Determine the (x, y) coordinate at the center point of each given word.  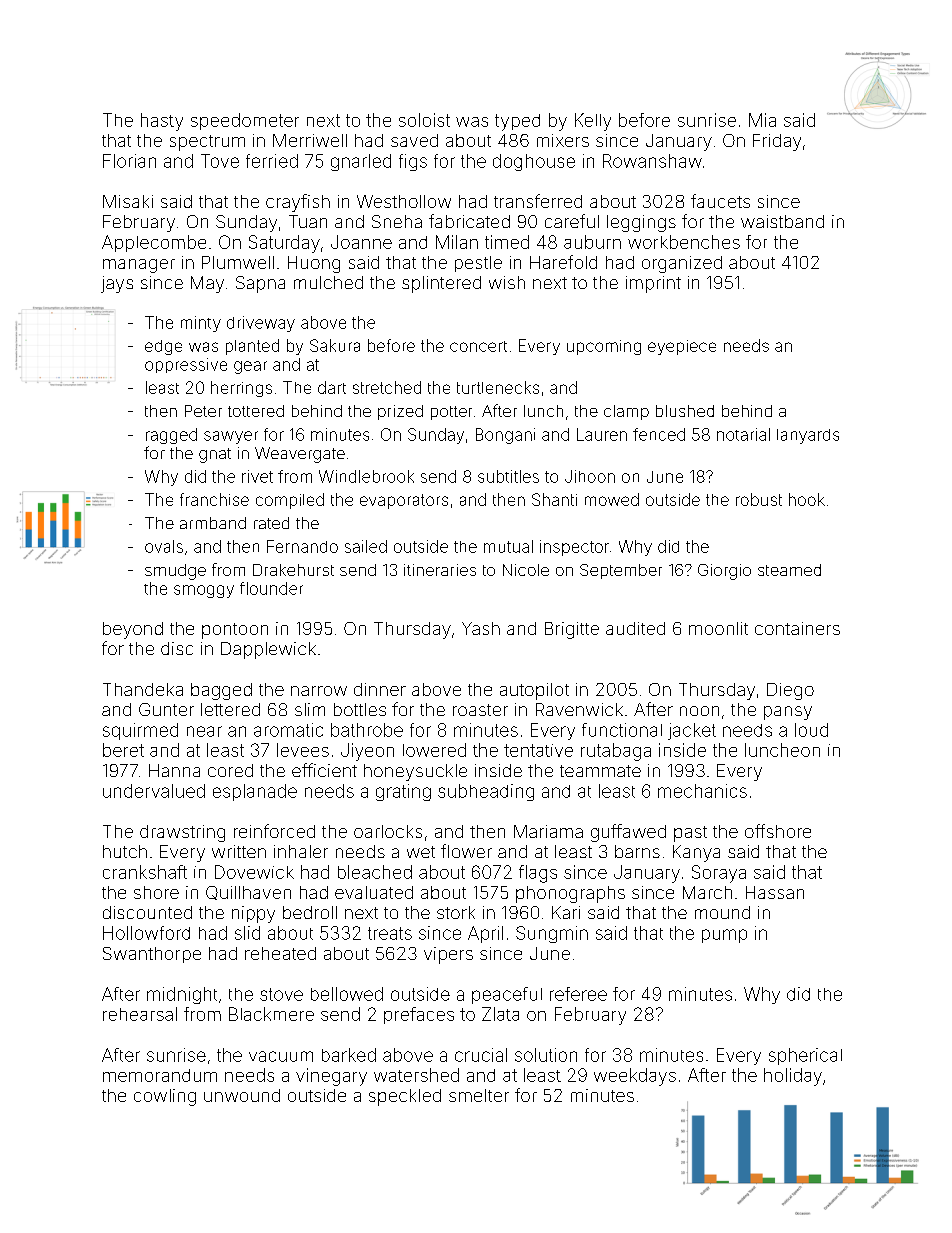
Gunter (166, 709)
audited (635, 628)
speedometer (245, 121)
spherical (805, 1056)
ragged (171, 436)
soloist (424, 120)
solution (546, 1055)
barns (637, 851)
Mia (762, 120)
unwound (242, 1095)
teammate (600, 771)
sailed (366, 546)
